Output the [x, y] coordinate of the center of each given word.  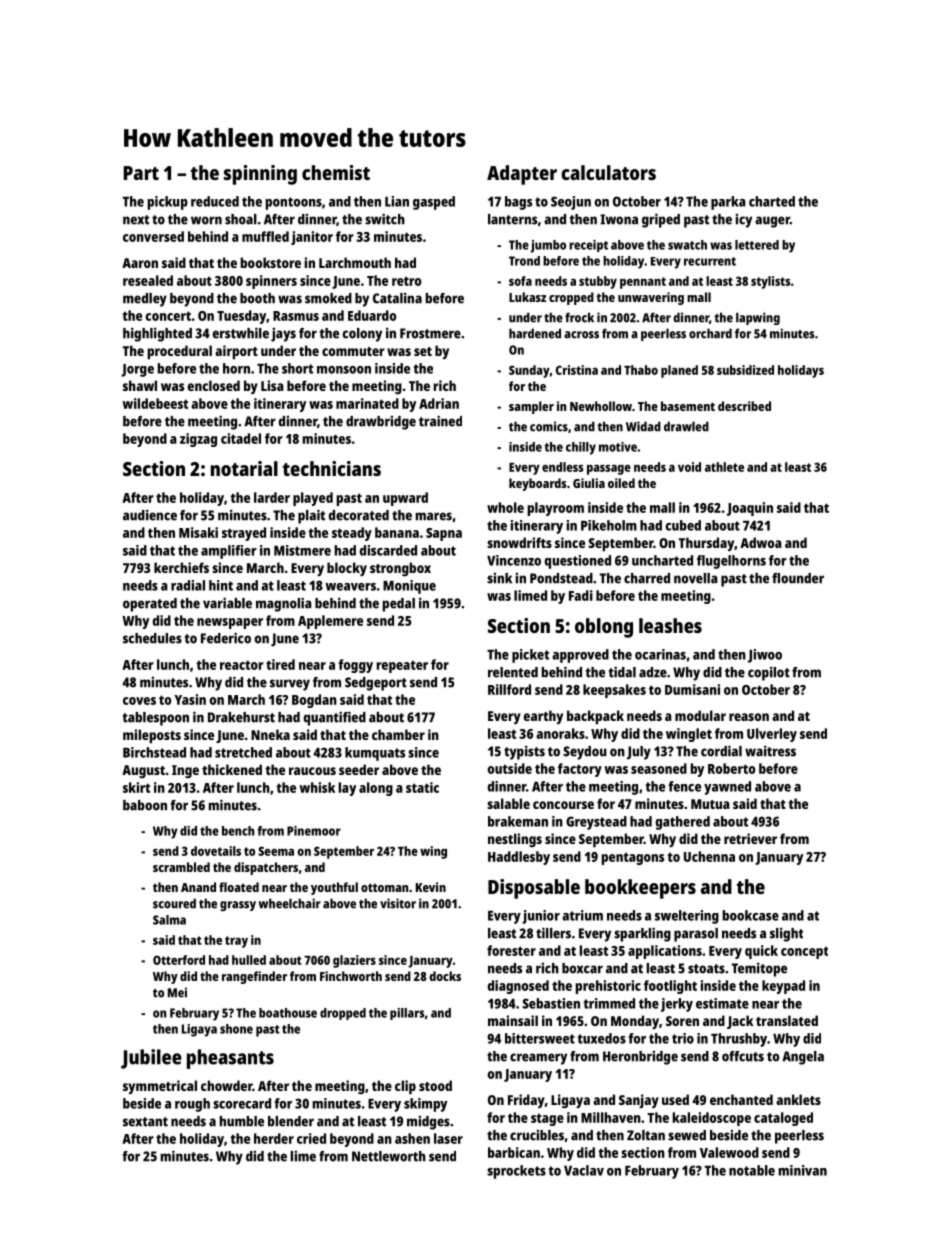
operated [150, 605]
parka [728, 203]
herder [274, 1138]
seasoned [659, 768]
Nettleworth [389, 1156]
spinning [260, 175]
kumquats [375, 754]
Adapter [522, 175]
